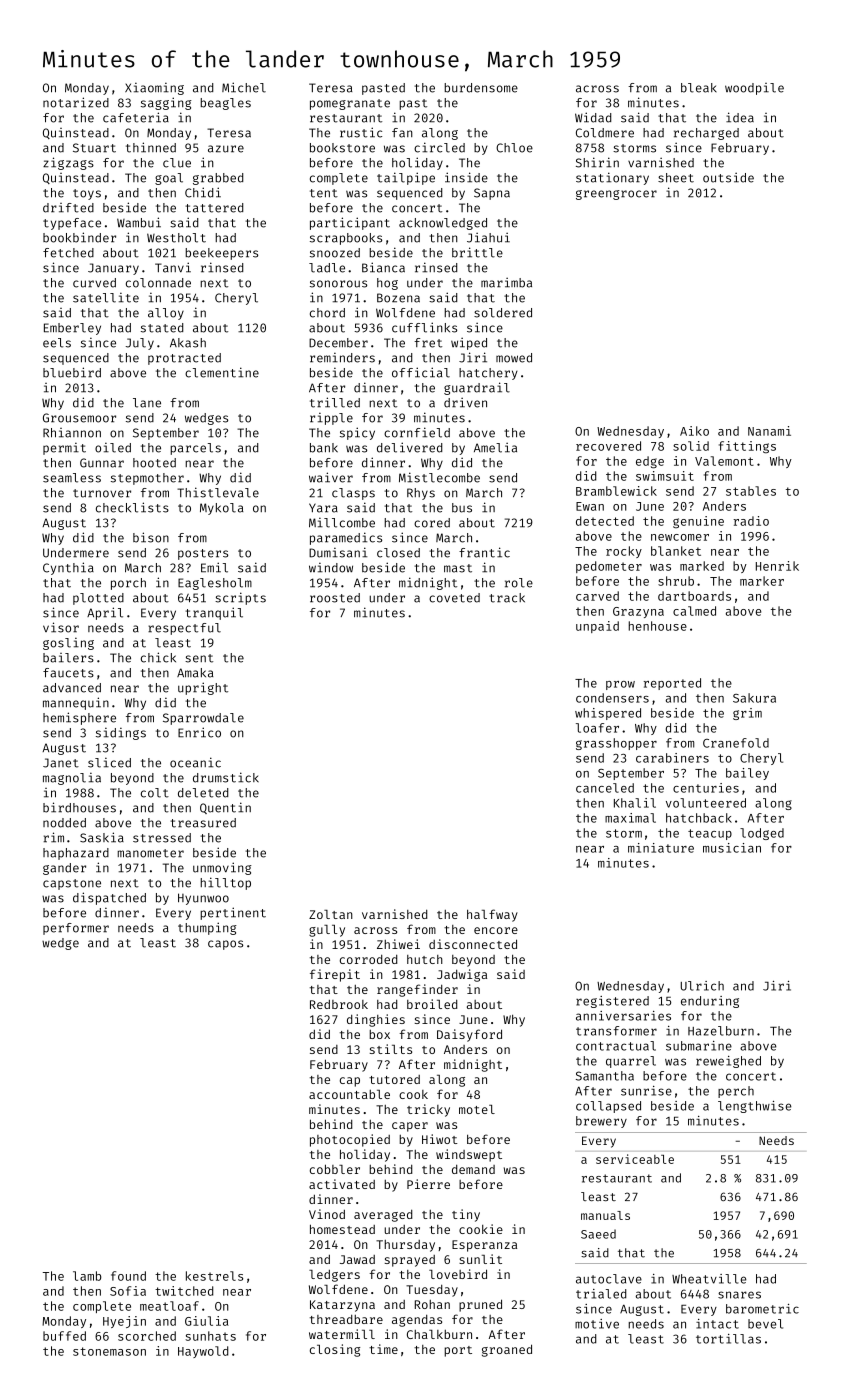 The image size is (849, 1400). I want to click on woodpile, so click(754, 89).
